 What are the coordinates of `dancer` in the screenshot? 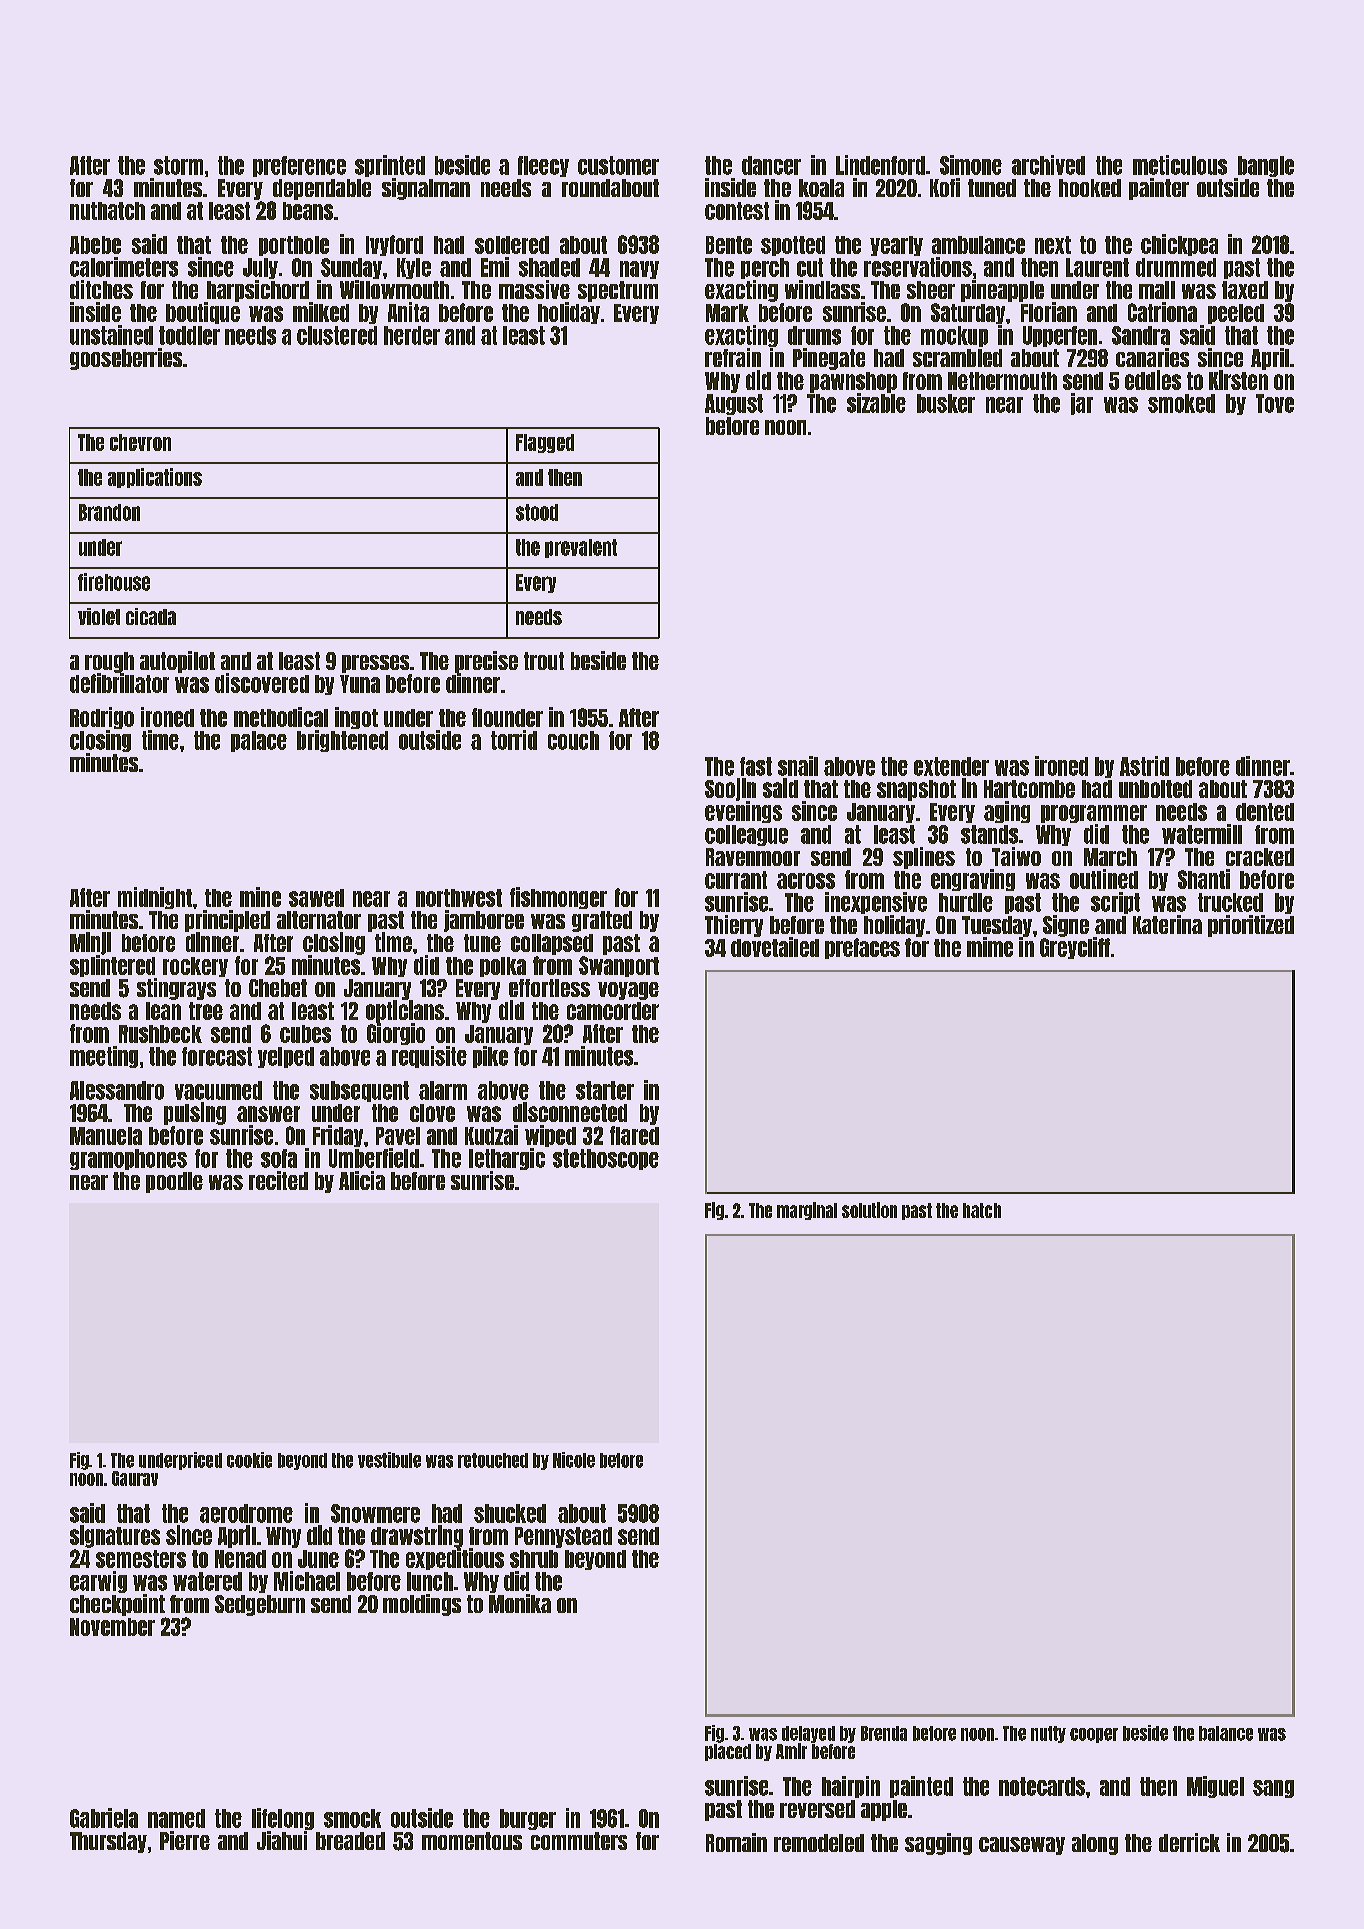 It's located at (771, 165).
